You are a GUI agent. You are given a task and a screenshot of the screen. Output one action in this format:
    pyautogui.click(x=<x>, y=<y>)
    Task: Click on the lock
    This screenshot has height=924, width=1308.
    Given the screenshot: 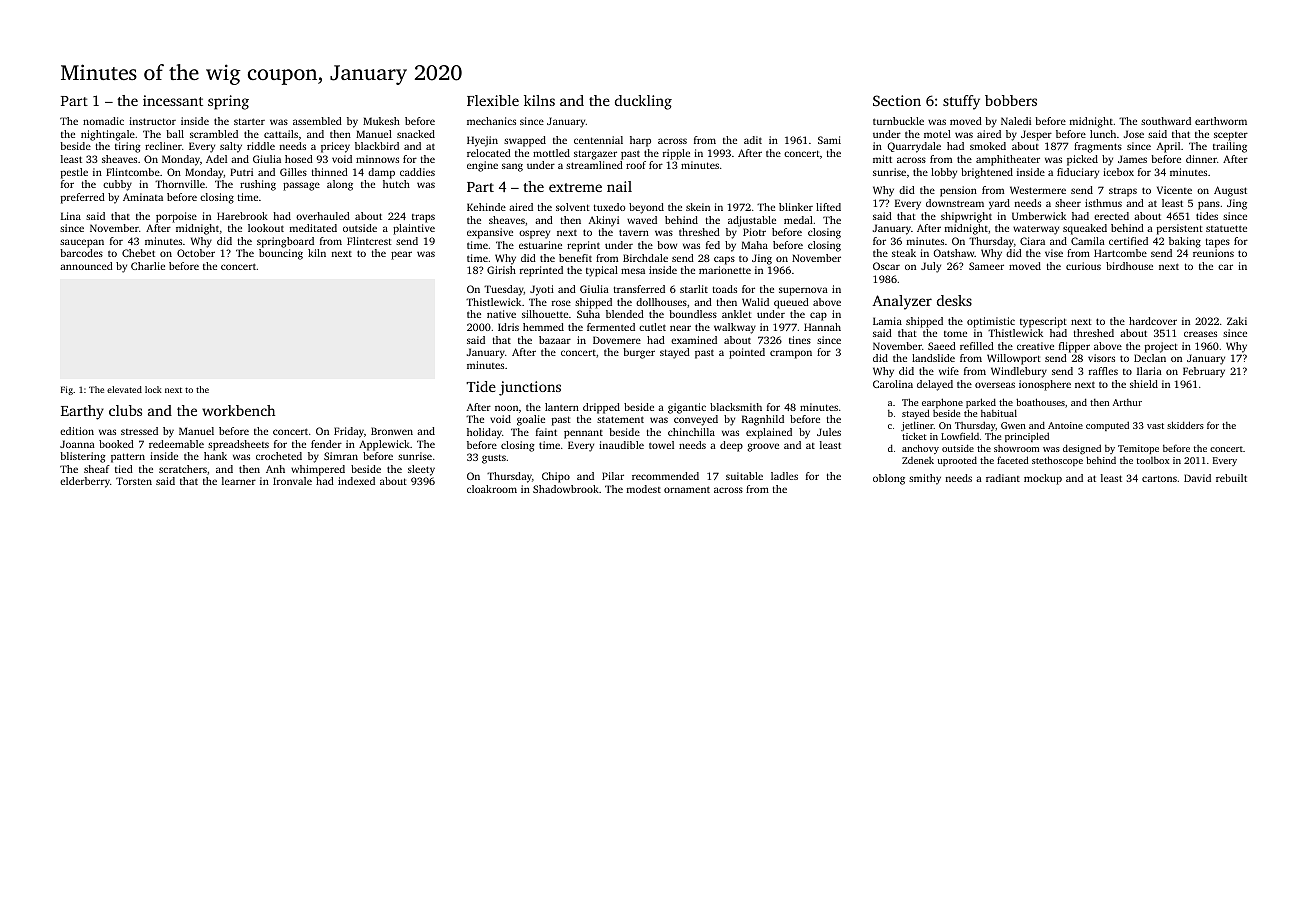 What is the action you would take?
    pyautogui.click(x=153, y=389)
